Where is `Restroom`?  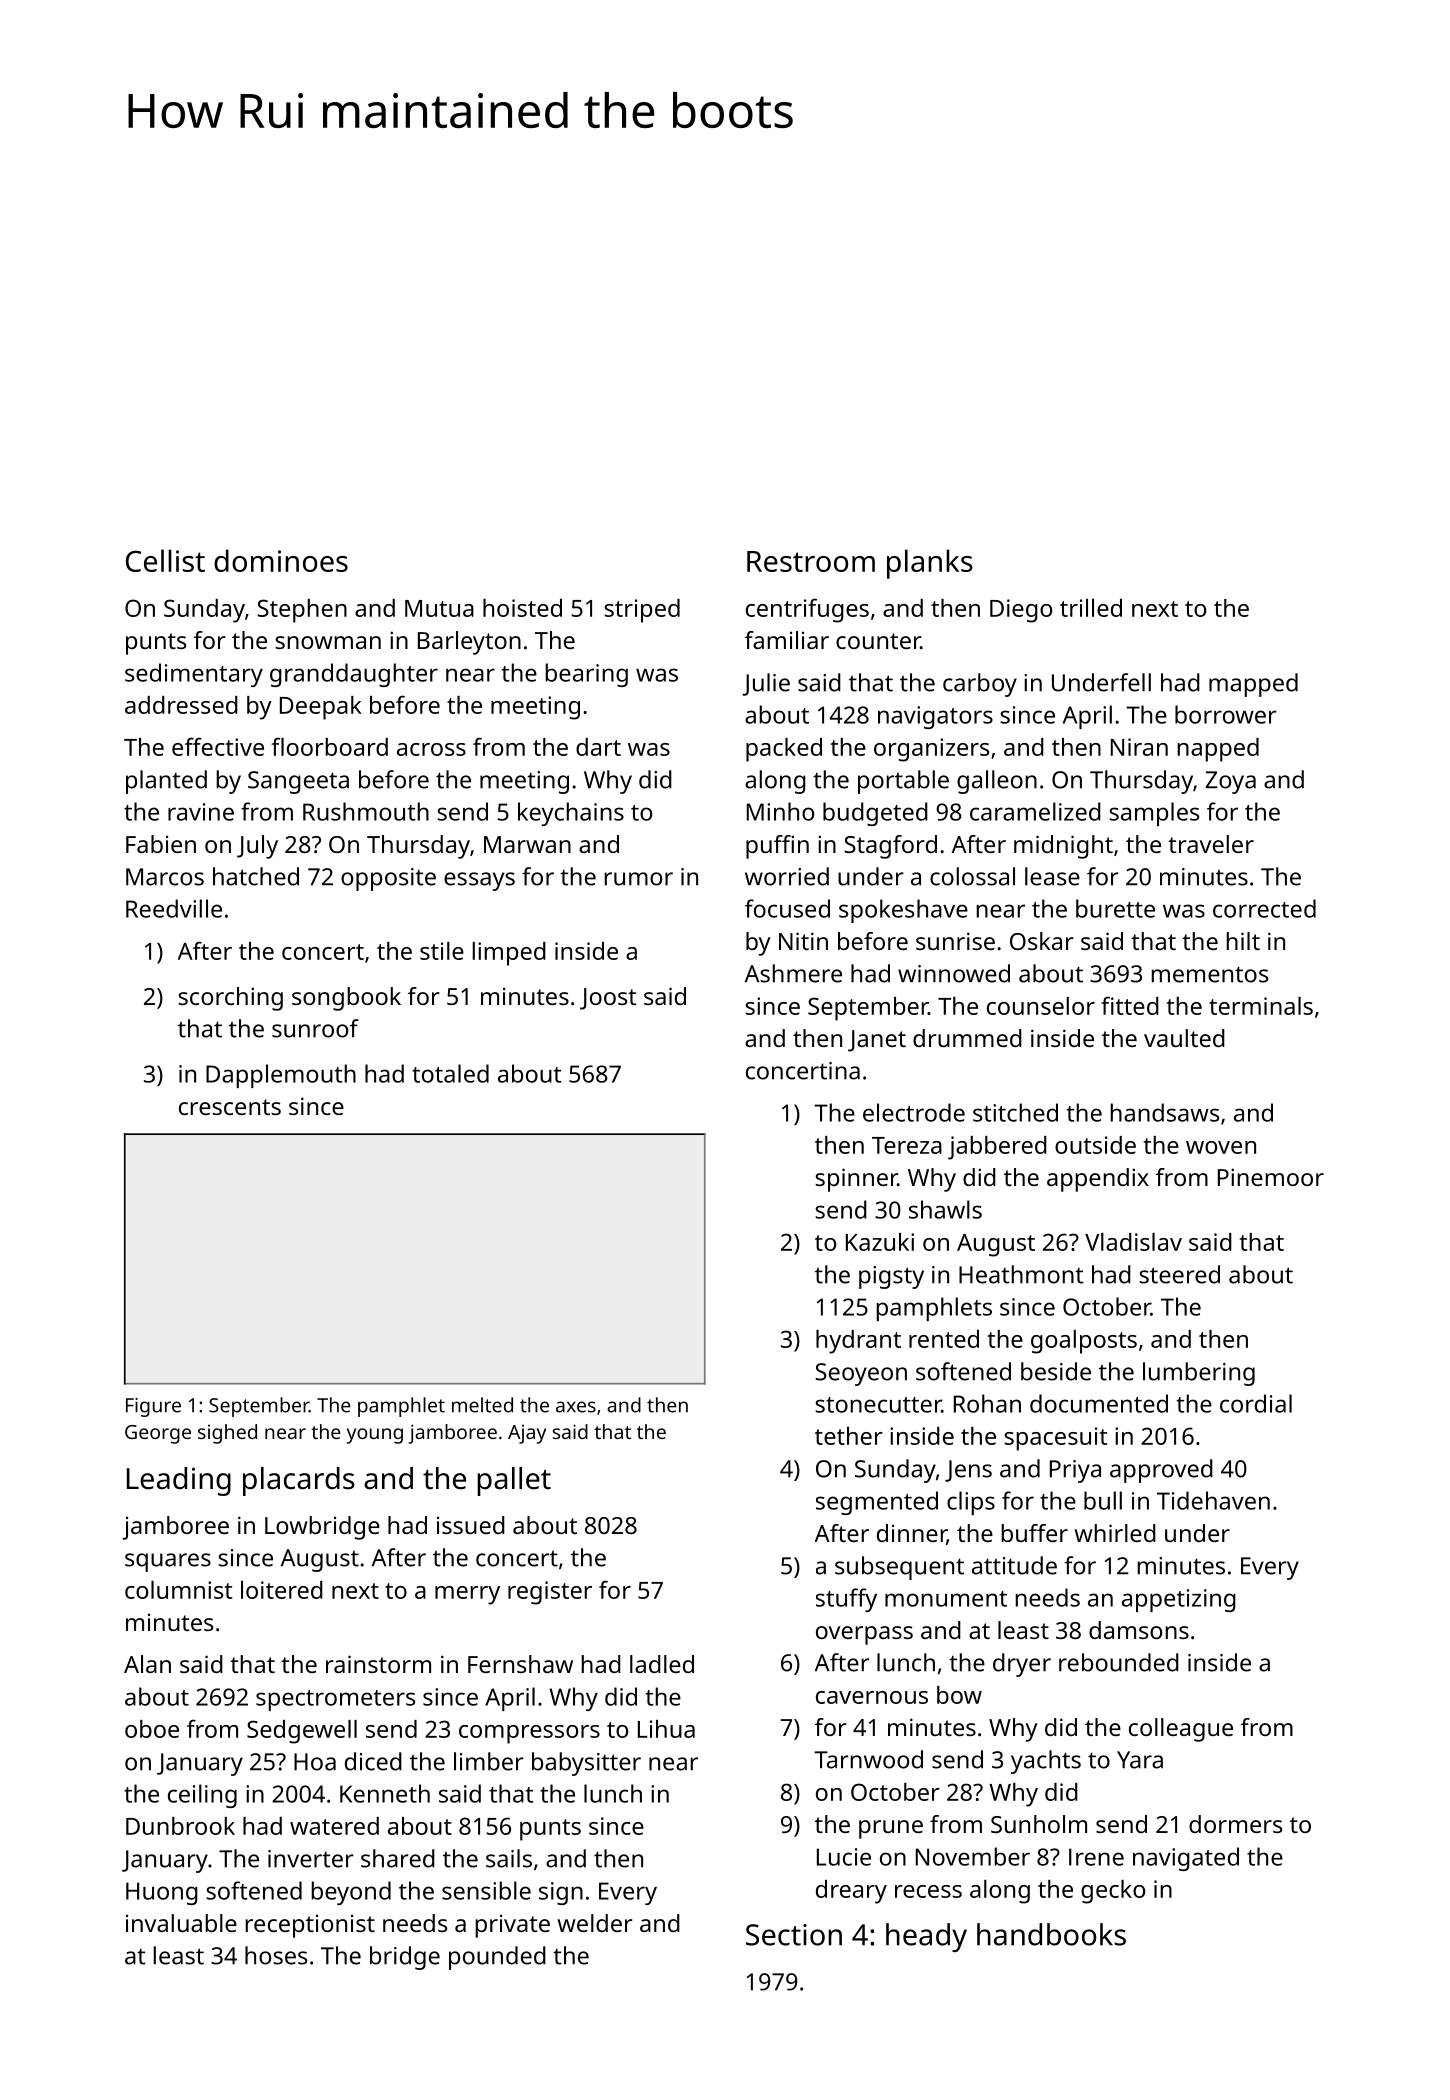
Restroom is located at coordinates (811, 561).
